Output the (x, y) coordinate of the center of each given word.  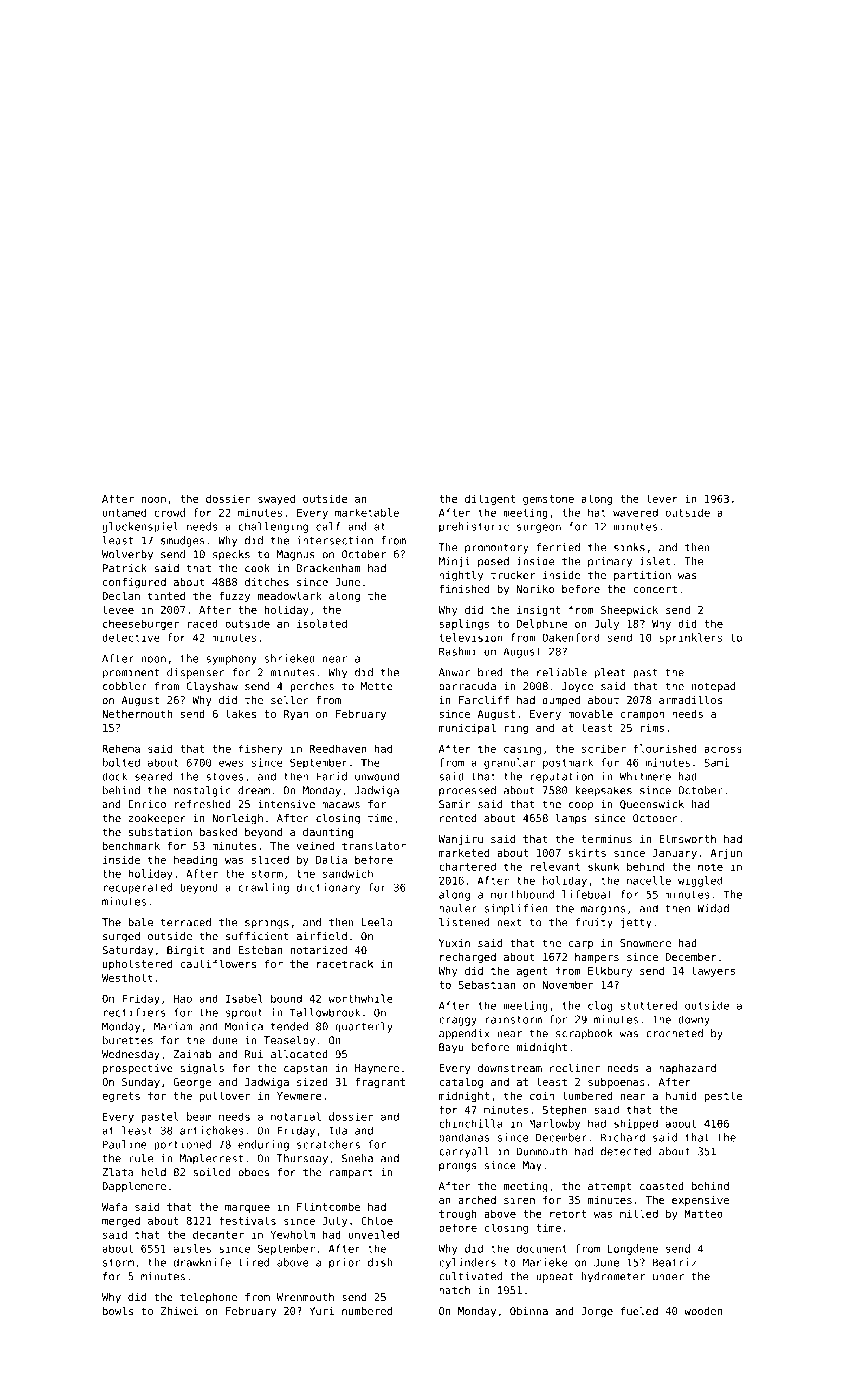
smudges (183, 541)
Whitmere (645, 776)
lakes (241, 713)
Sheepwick (629, 610)
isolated (322, 623)
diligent (490, 499)
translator (374, 845)
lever (662, 498)
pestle (723, 1096)
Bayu (451, 1048)
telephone (208, 1298)
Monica (244, 1026)
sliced (270, 859)
